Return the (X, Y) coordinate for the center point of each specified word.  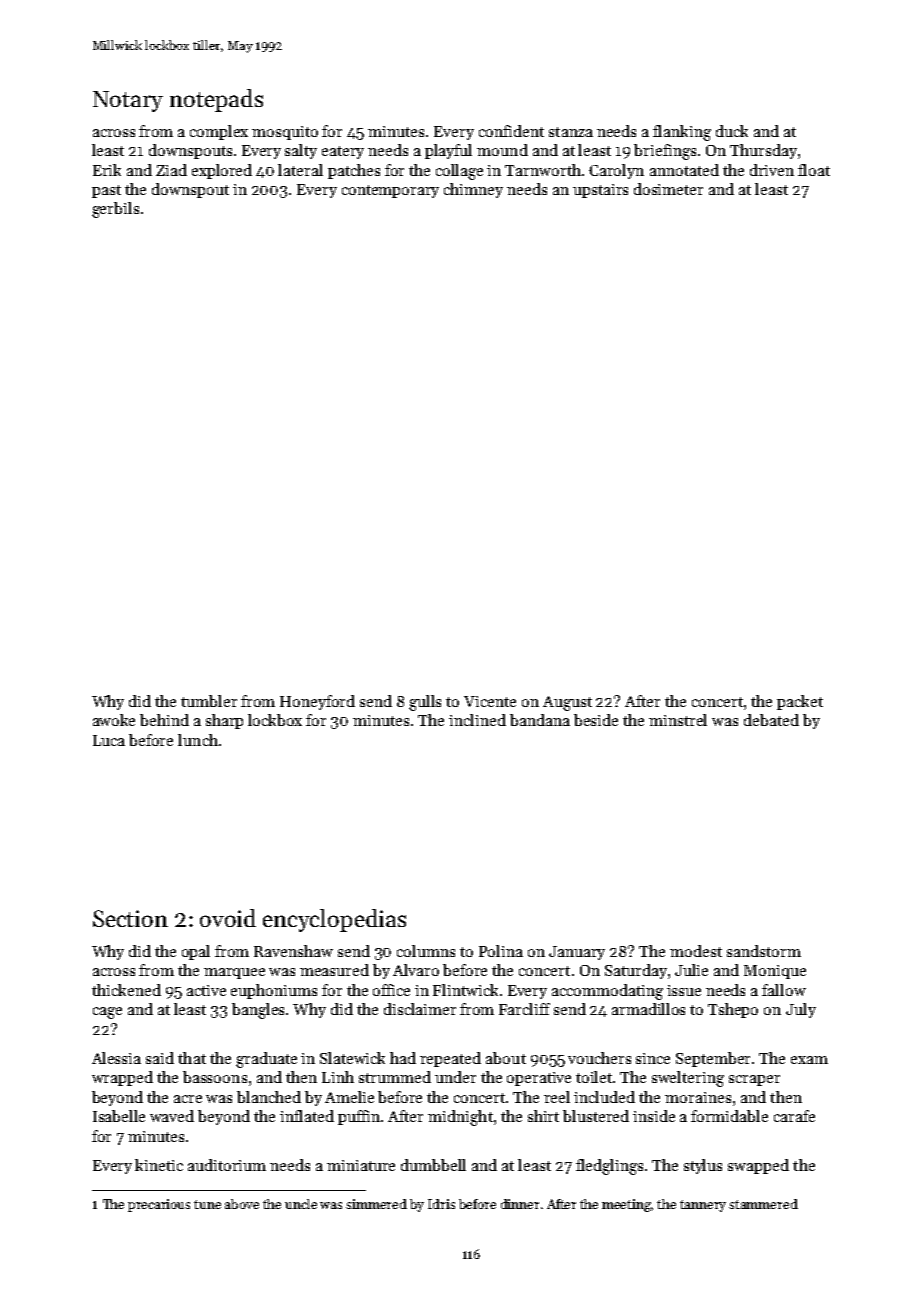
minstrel (678, 720)
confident (511, 131)
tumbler (209, 701)
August (567, 703)
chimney (473, 190)
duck (732, 131)
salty (301, 151)
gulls (425, 703)
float (814, 170)
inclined (477, 720)
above (242, 1204)
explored (222, 171)
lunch (198, 740)
